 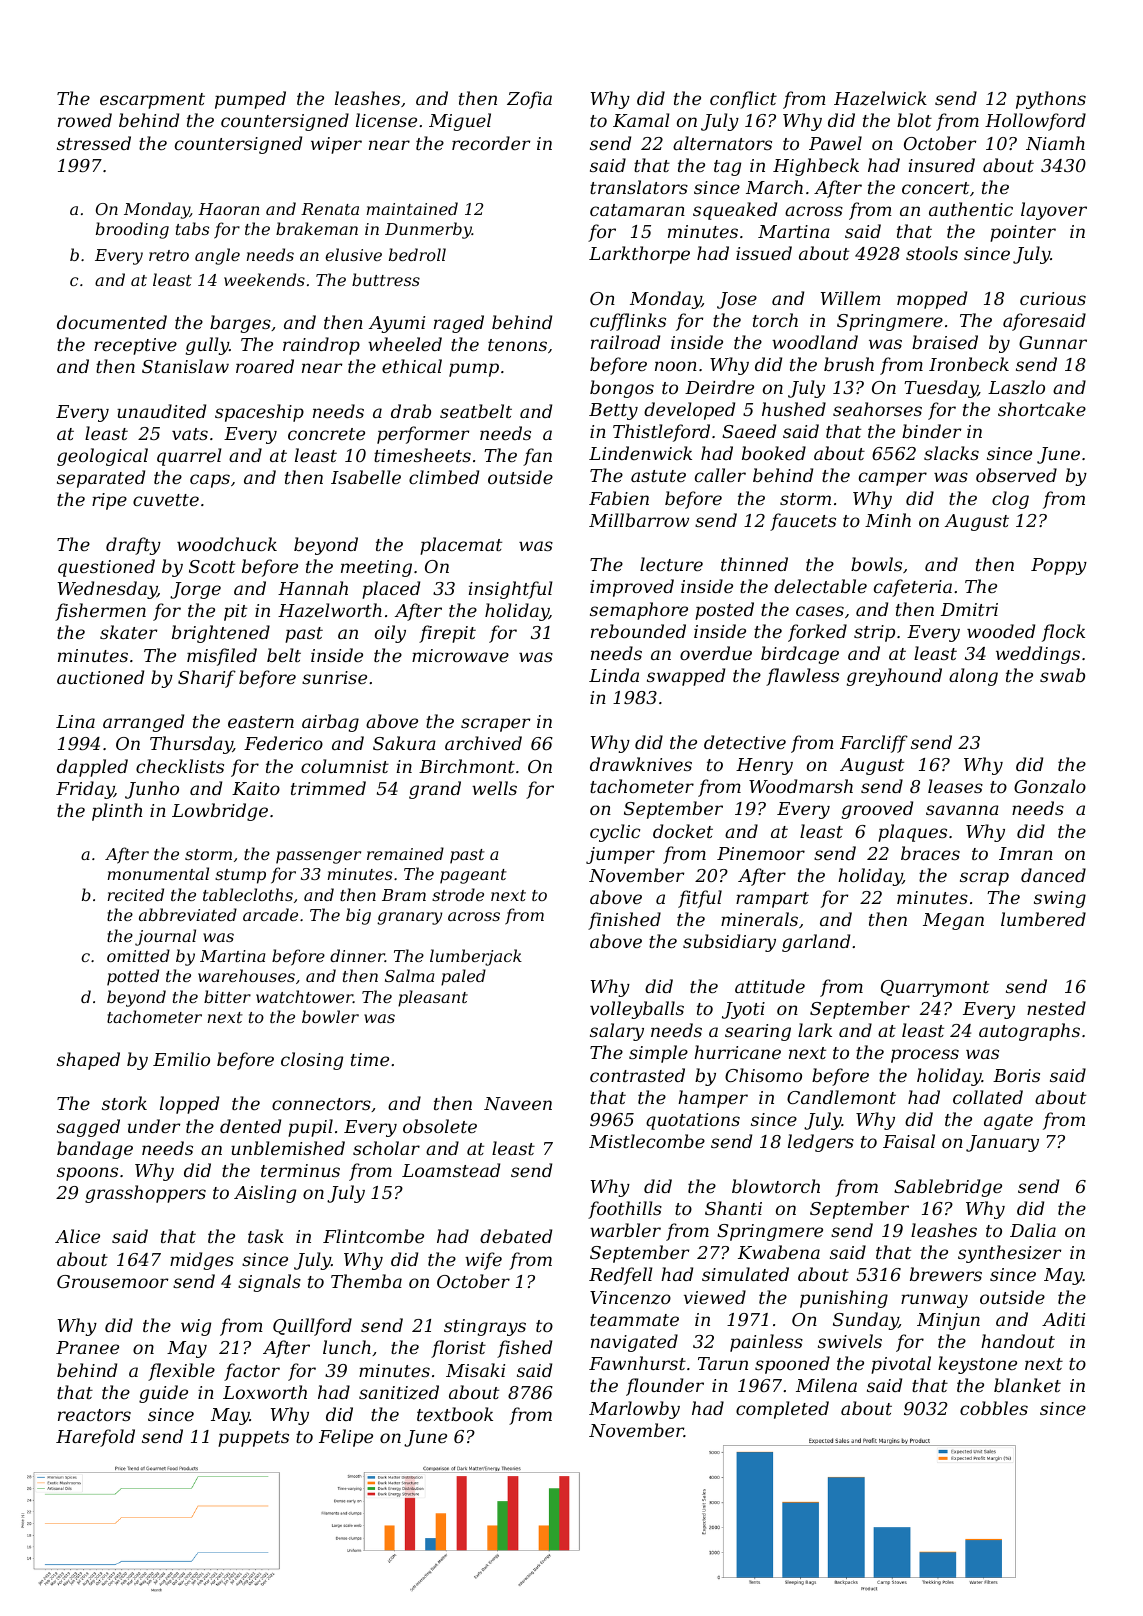 What do you see at coordinates (95, 1438) in the image?
I see `Harefold` at bounding box center [95, 1438].
